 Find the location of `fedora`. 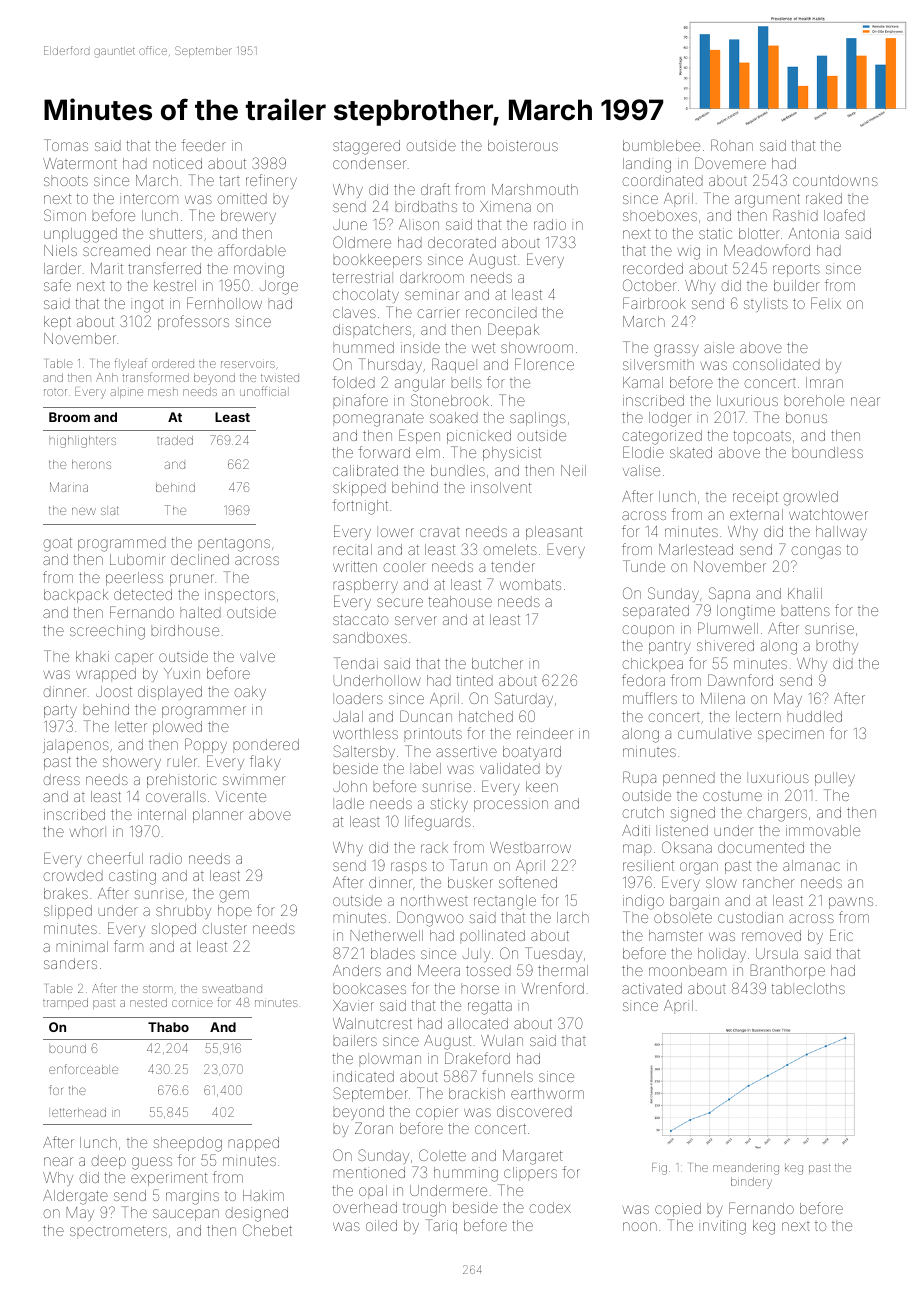

fedora is located at coordinates (643, 680).
